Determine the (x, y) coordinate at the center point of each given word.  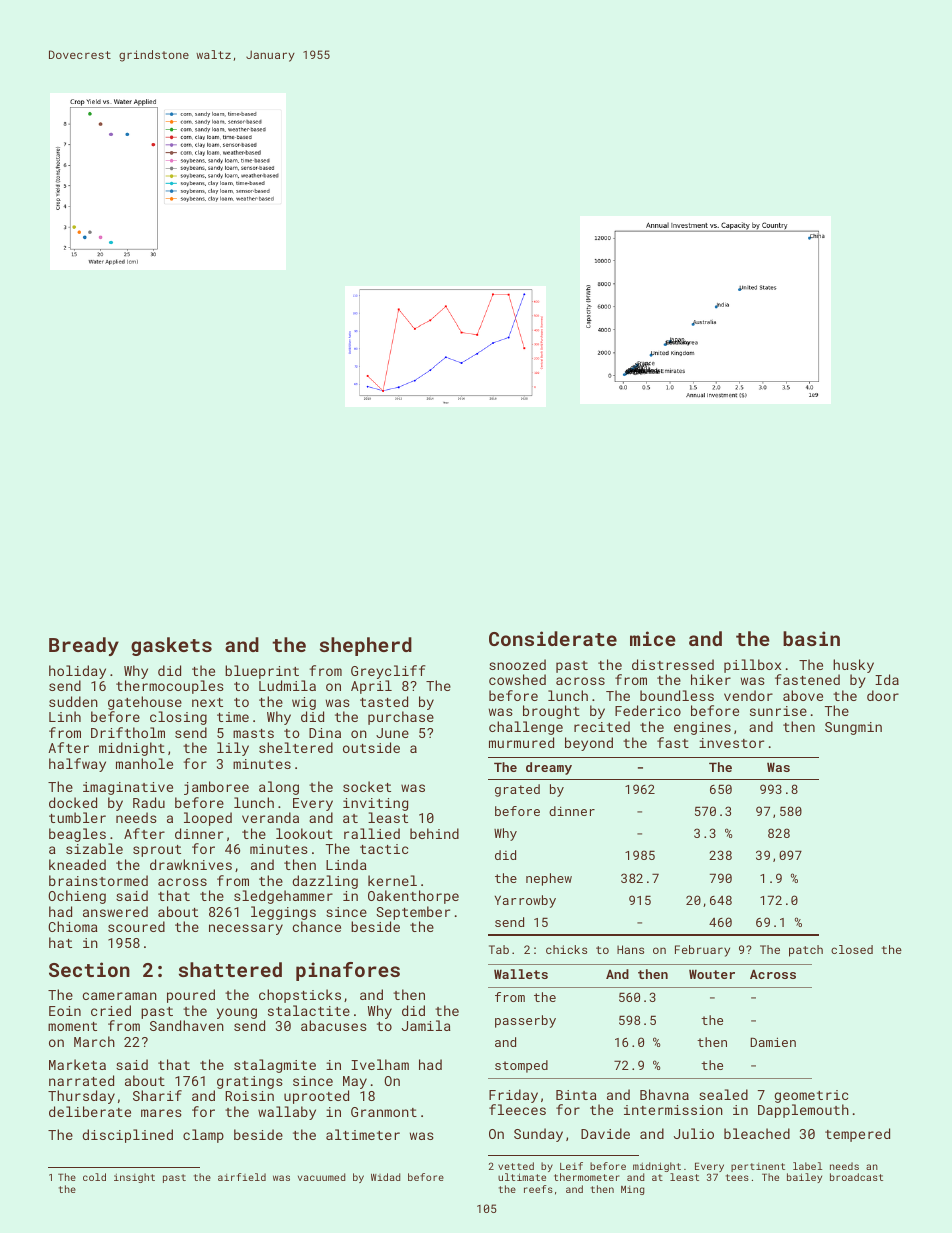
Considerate (553, 638)
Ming (632, 1190)
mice (653, 638)
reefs (538, 1189)
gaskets (171, 646)
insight (134, 1178)
